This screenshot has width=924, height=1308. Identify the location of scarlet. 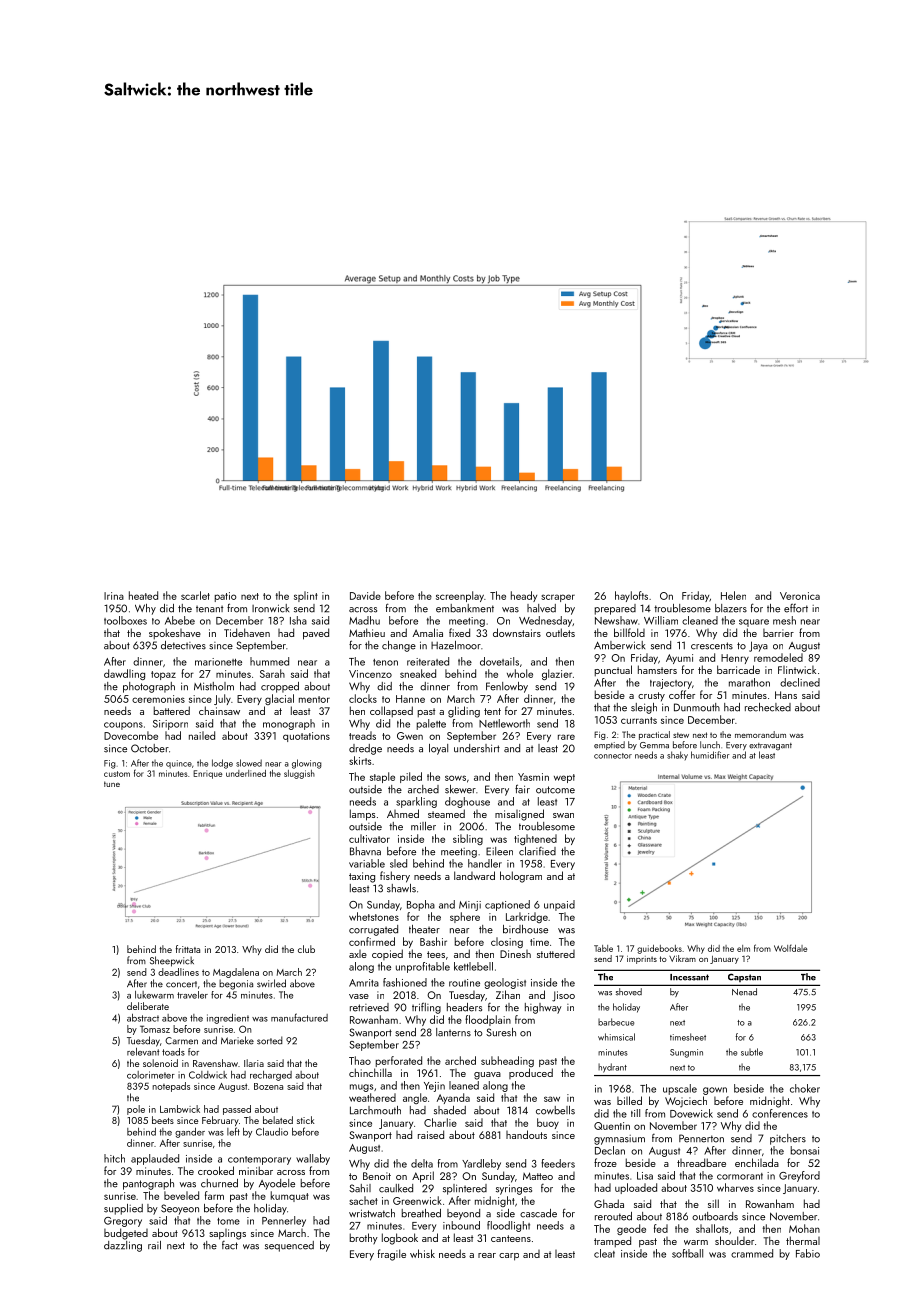
(195, 595).
